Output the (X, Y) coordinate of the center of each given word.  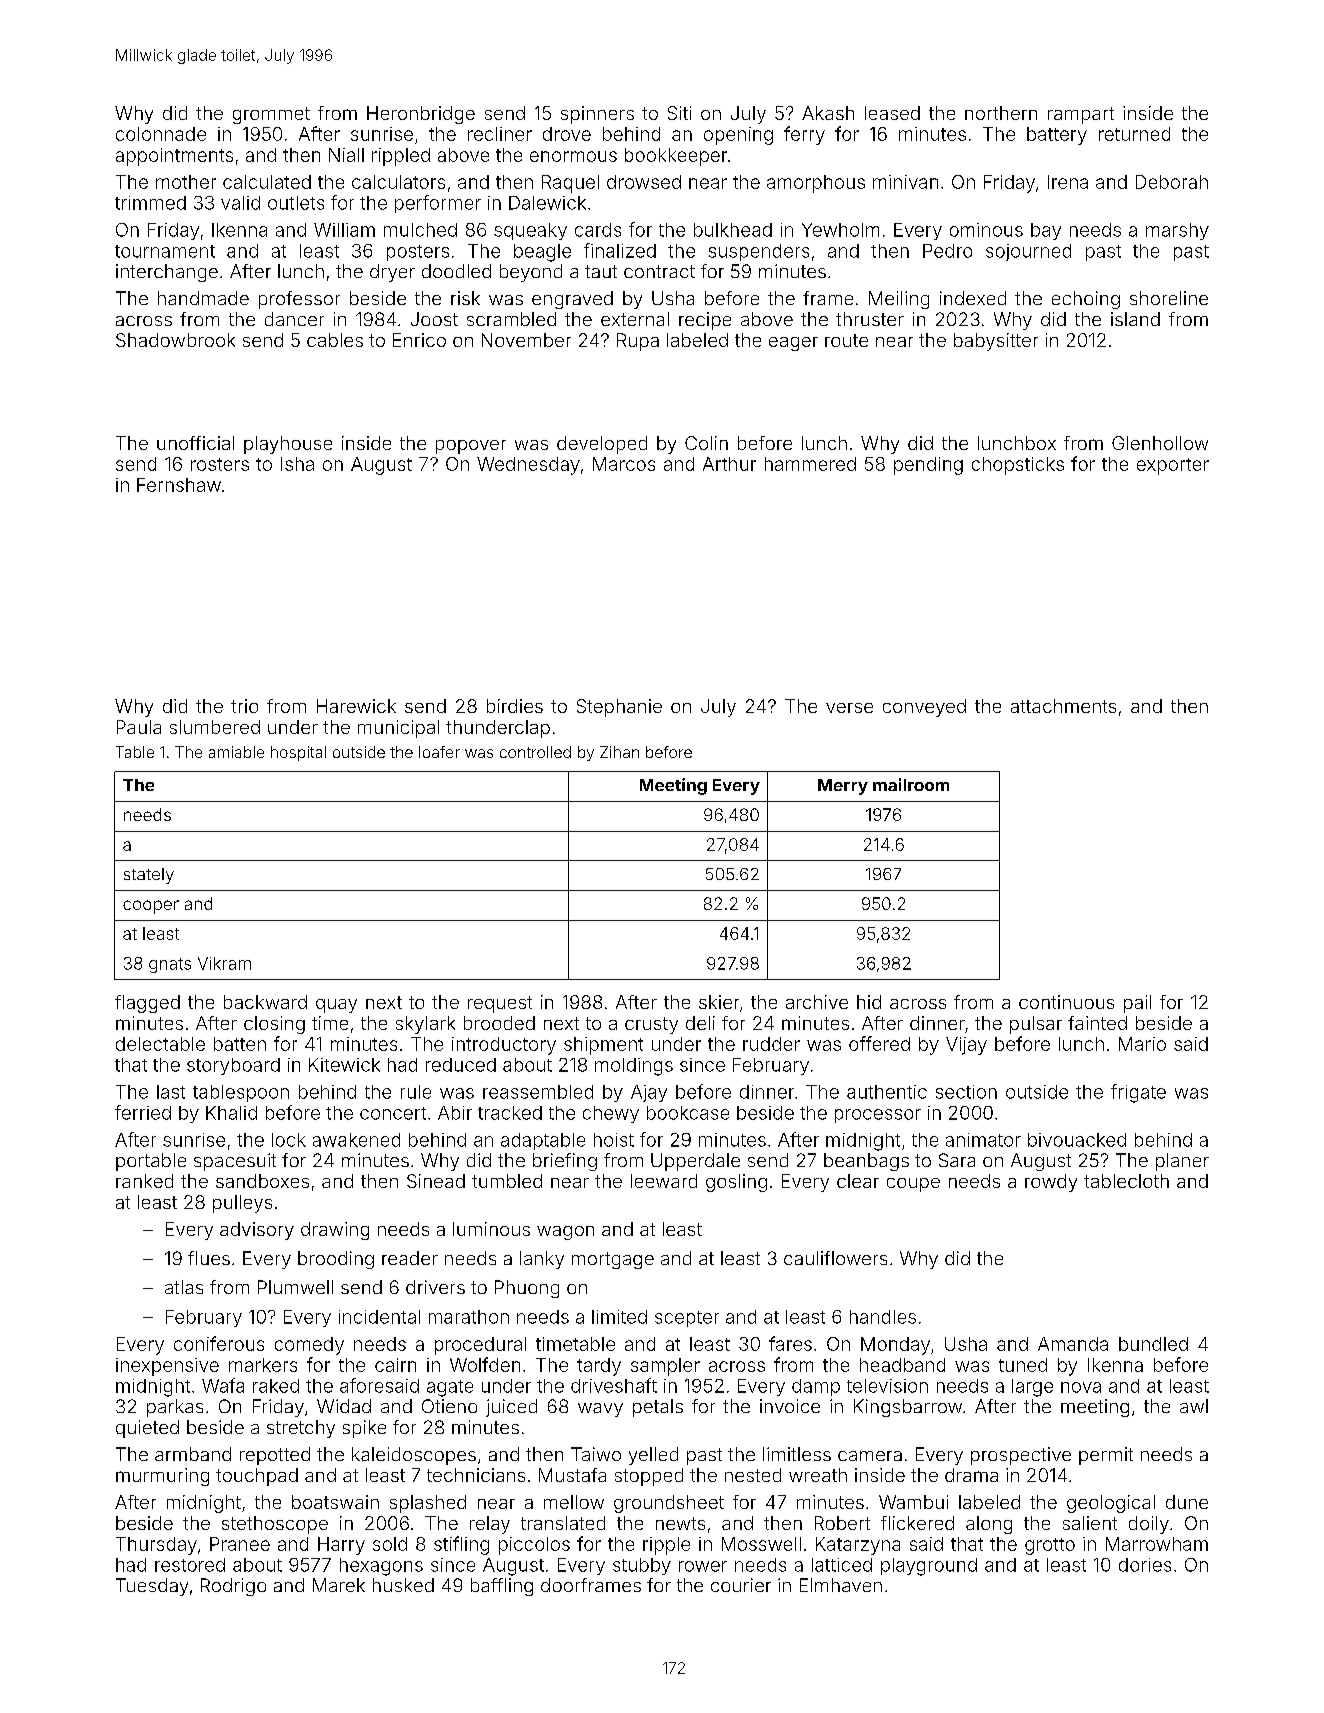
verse (849, 708)
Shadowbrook (175, 340)
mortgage (613, 1260)
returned (1134, 134)
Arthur (729, 464)
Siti (679, 113)
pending (928, 466)
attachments (1063, 706)
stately (149, 876)
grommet (271, 115)
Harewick (356, 706)
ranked (144, 1181)
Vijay (966, 1046)
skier (719, 1002)
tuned (1023, 1365)
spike (364, 1429)
